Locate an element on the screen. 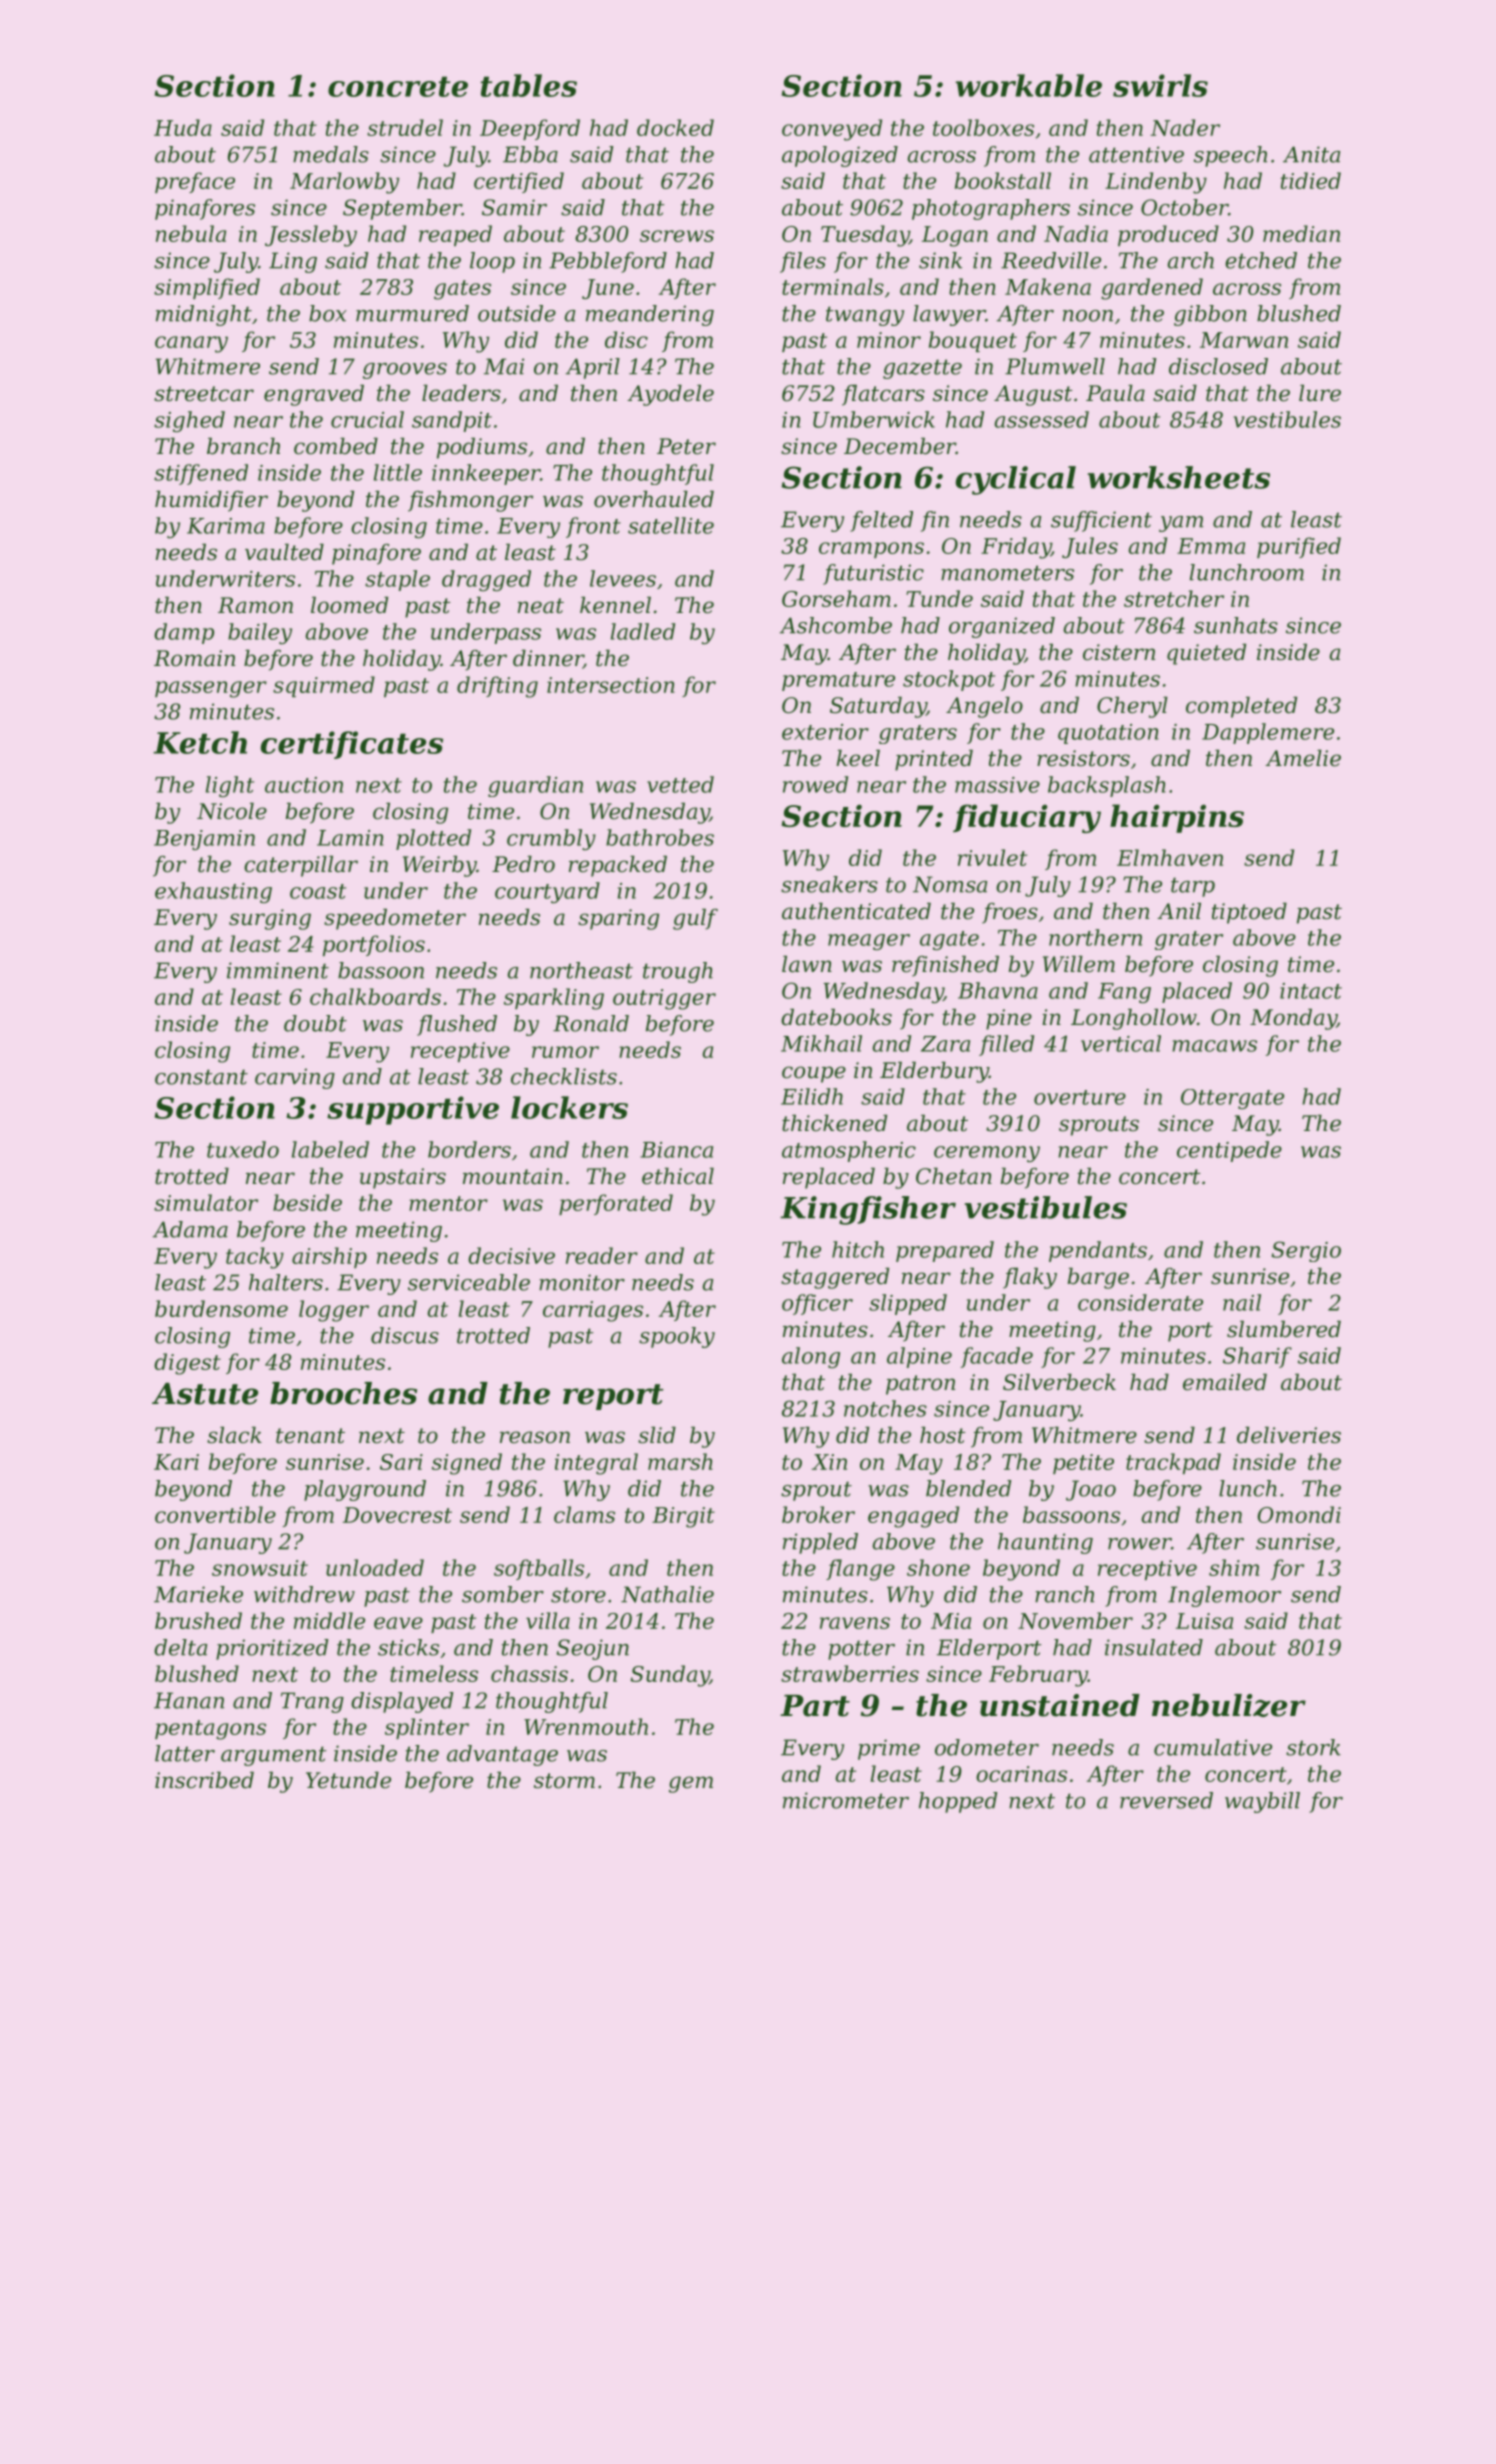 Image resolution: width=1496 pixels, height=2464 pixels. trackpad is located at coordinates (1173, 1463).
